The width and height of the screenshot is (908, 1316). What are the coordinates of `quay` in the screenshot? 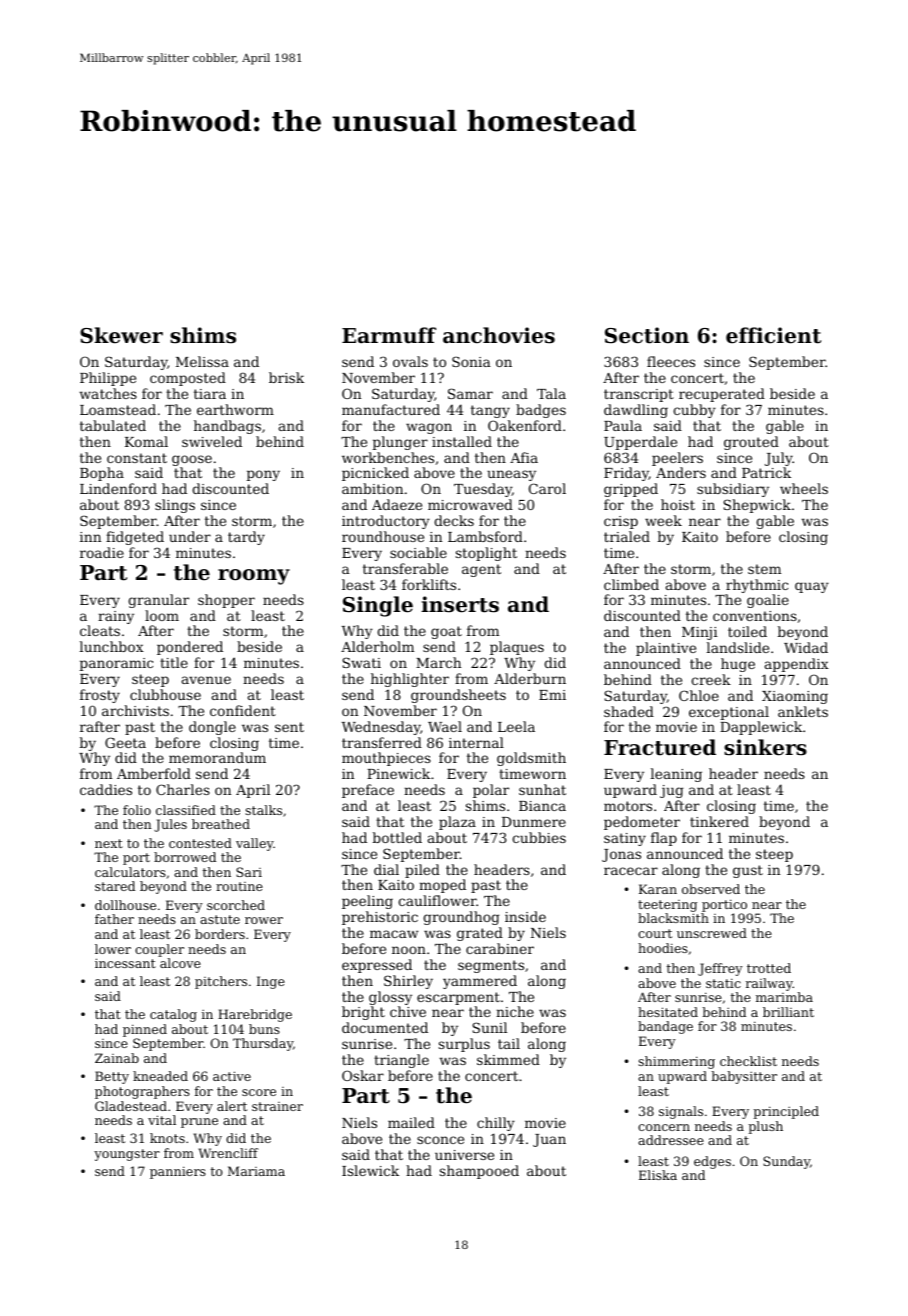 It's located at (812, 587).
